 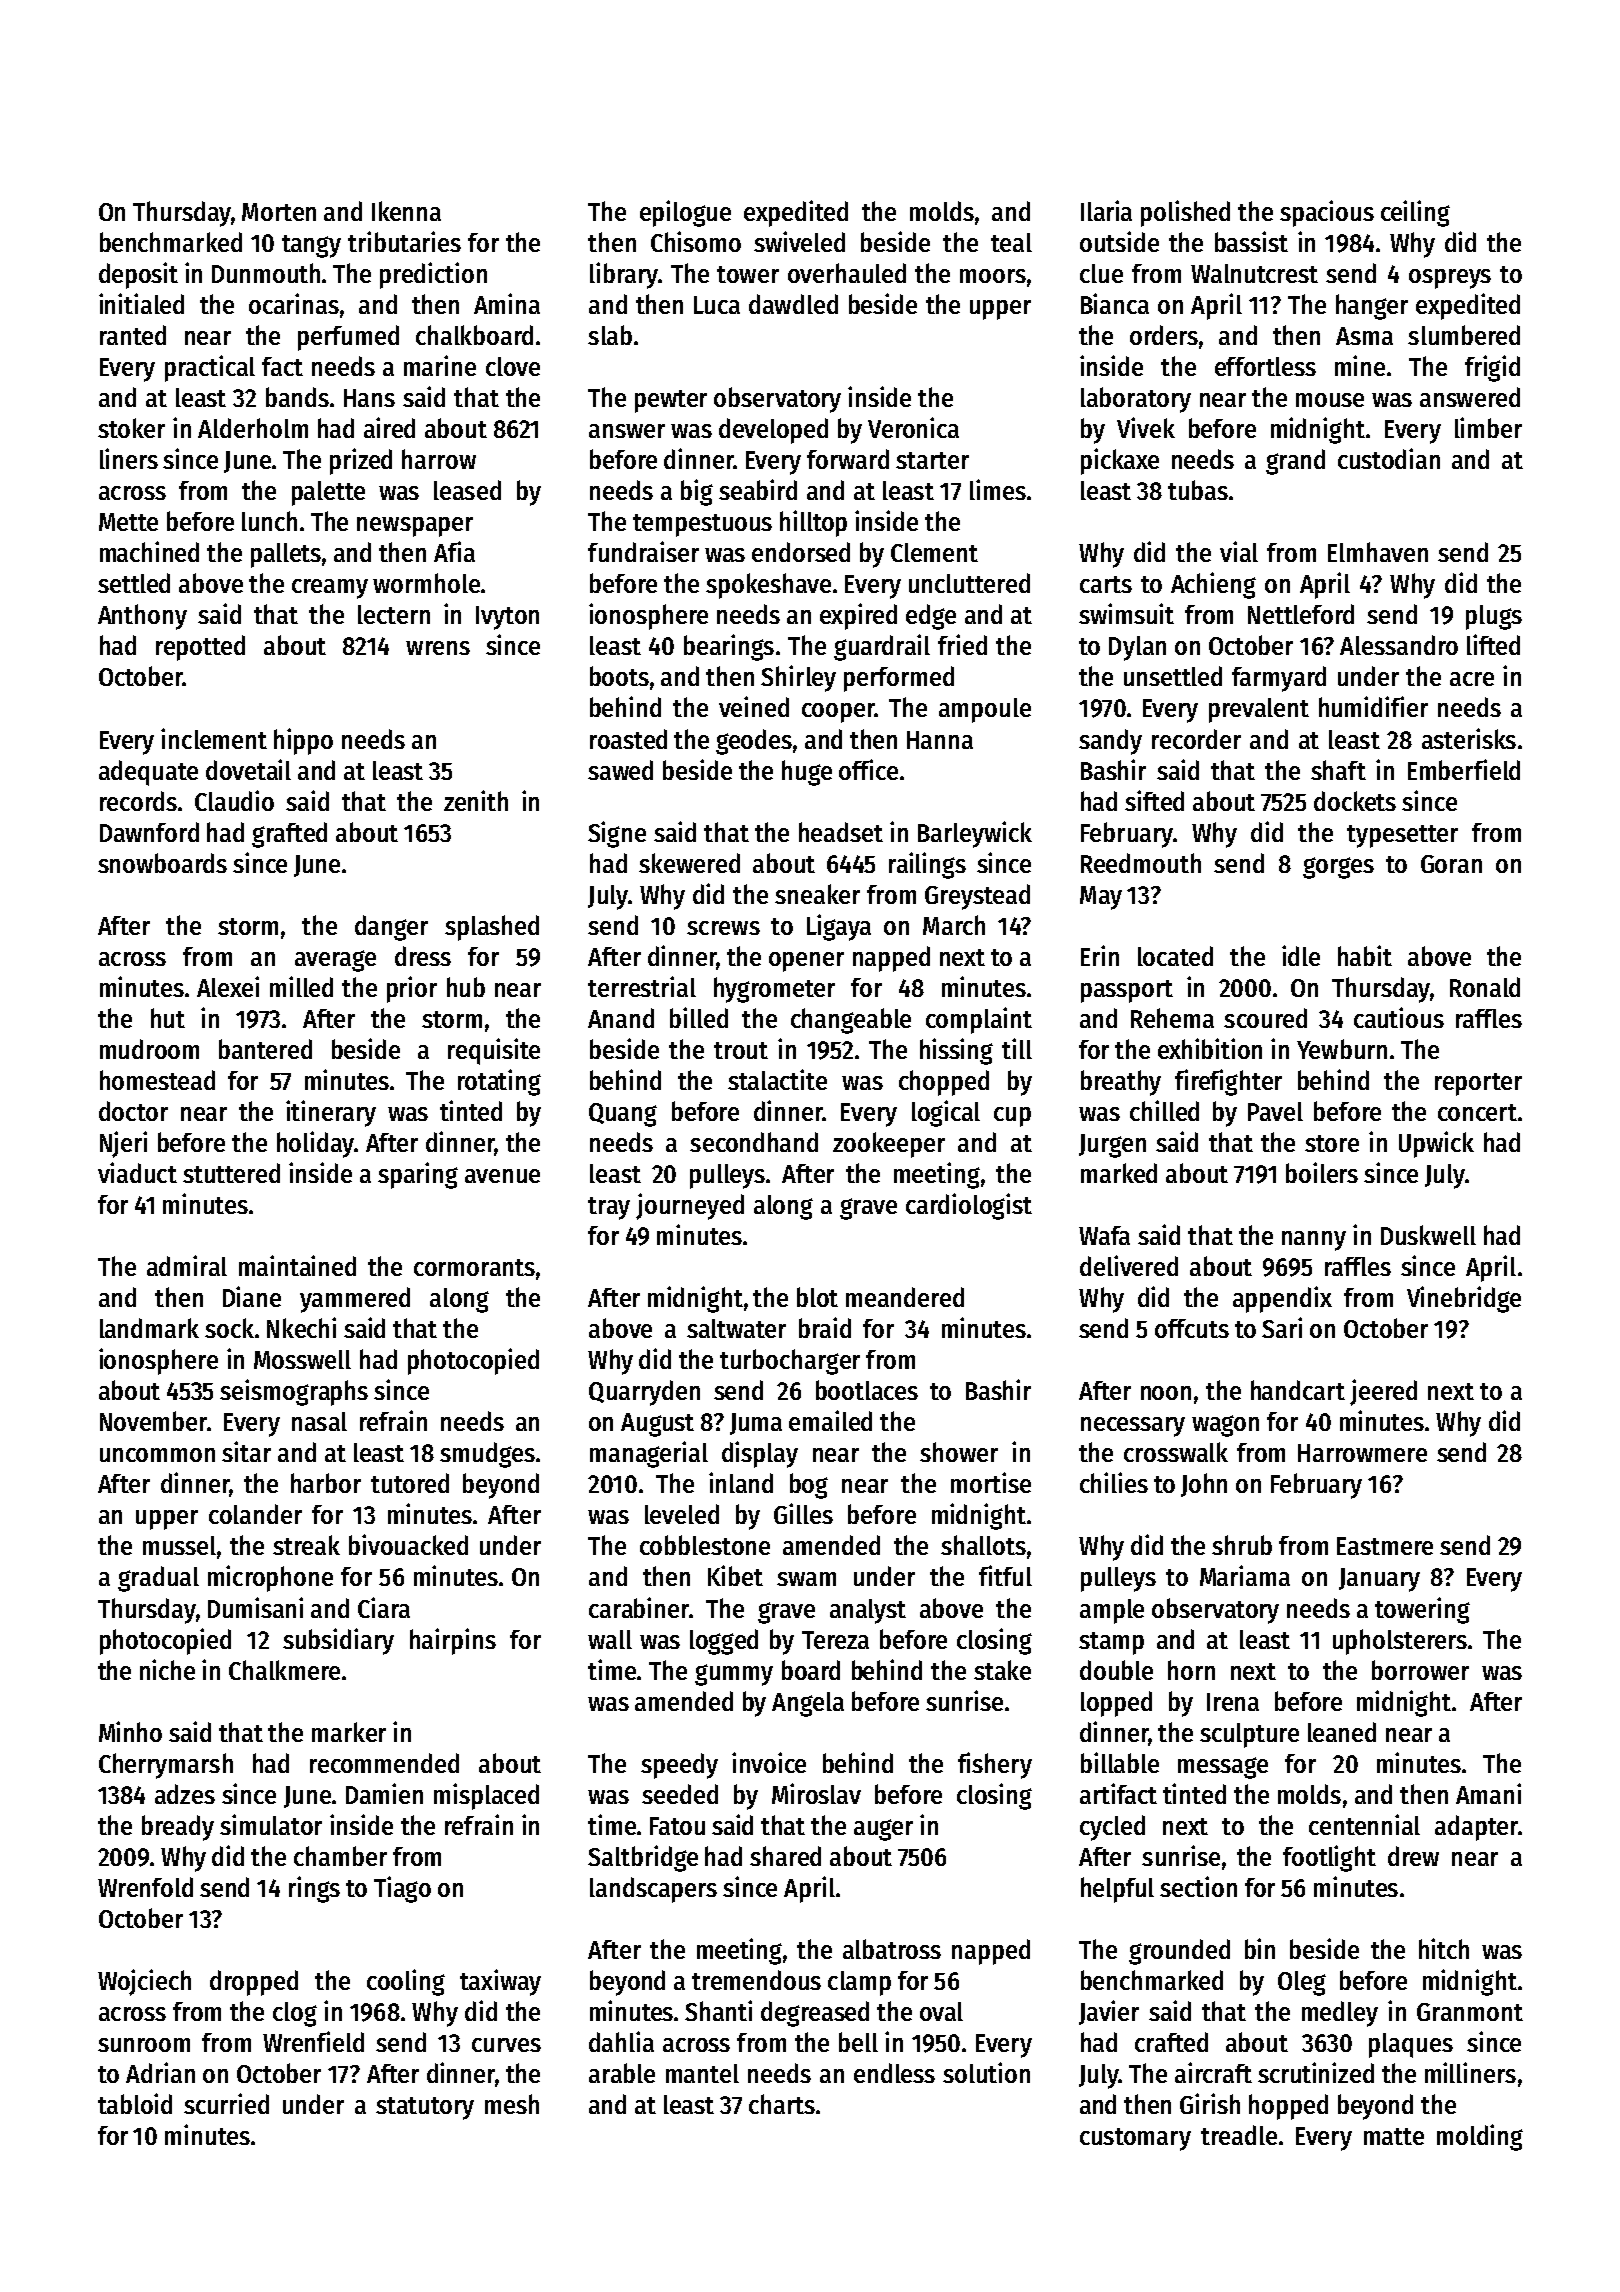 I want to click on jeered, so click(x=1383, y=1392).
